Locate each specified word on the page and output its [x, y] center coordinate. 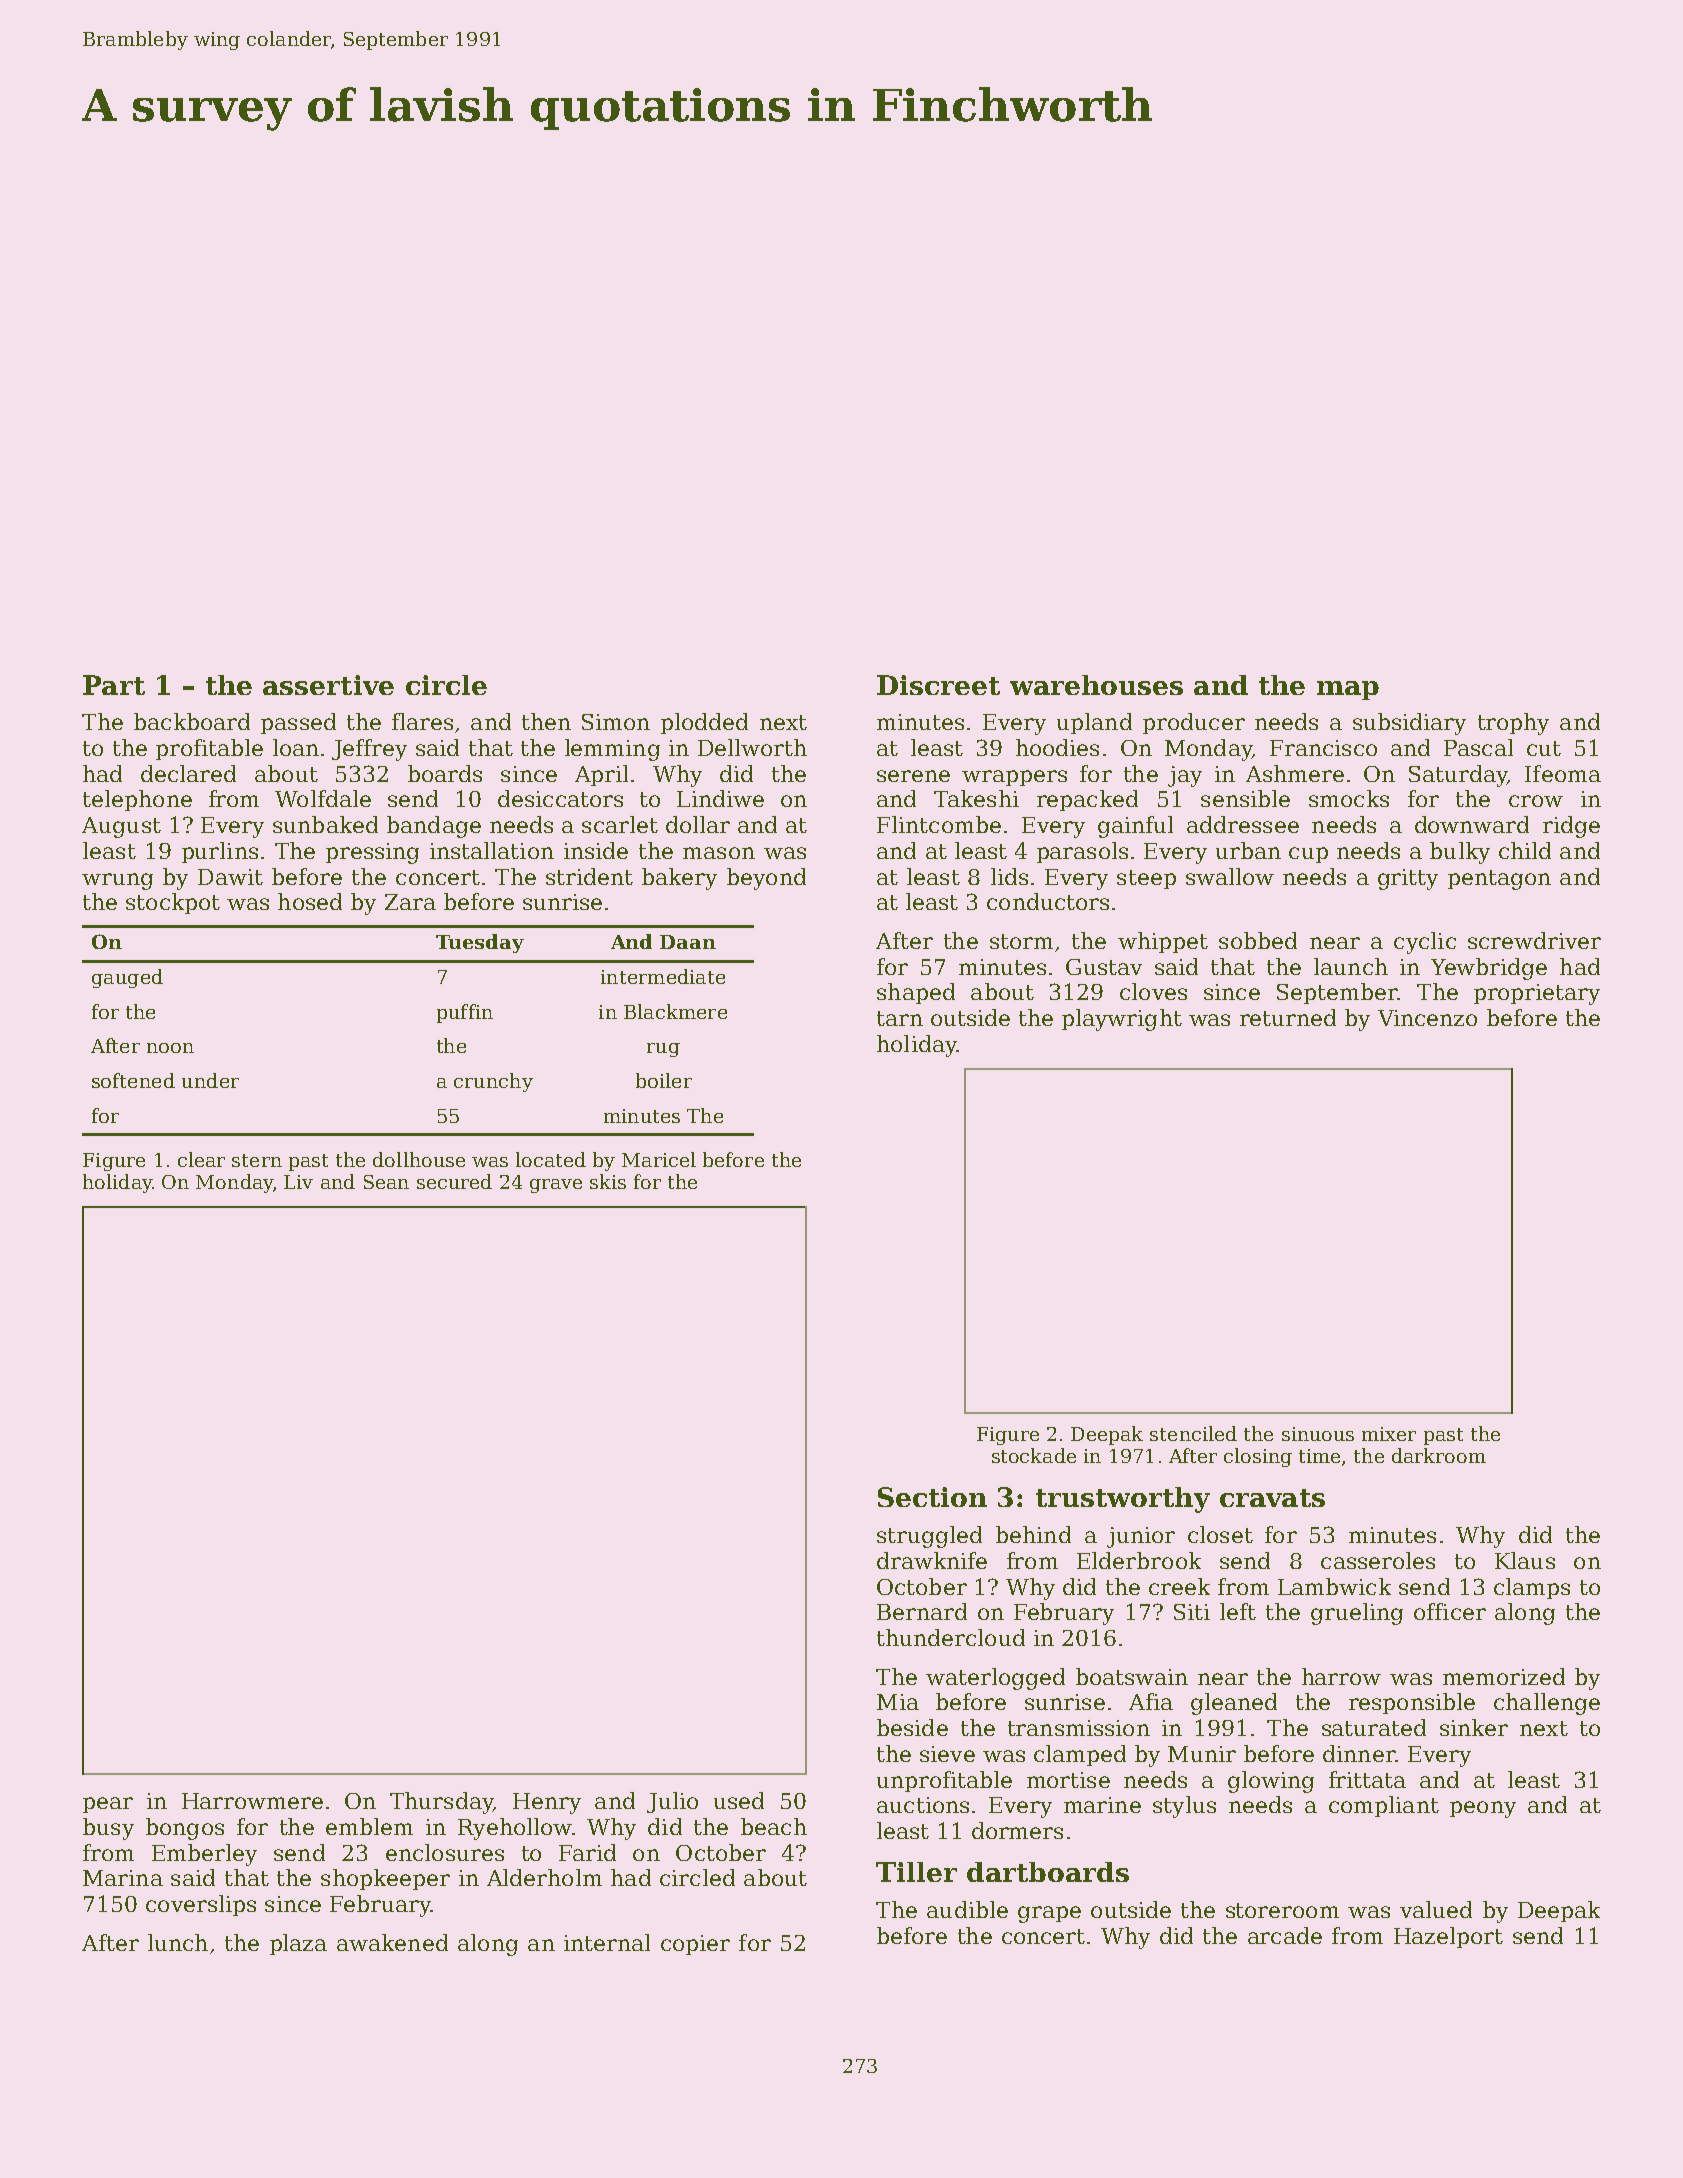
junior [1141, 1537]
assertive [328, 685]
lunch [178, 1942]
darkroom [1439, 1455]
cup [1308, 855]
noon [170, 1048]
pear [108, 1805]
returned [1288, 1017]
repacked [1087, 800]
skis [608, 1181]
